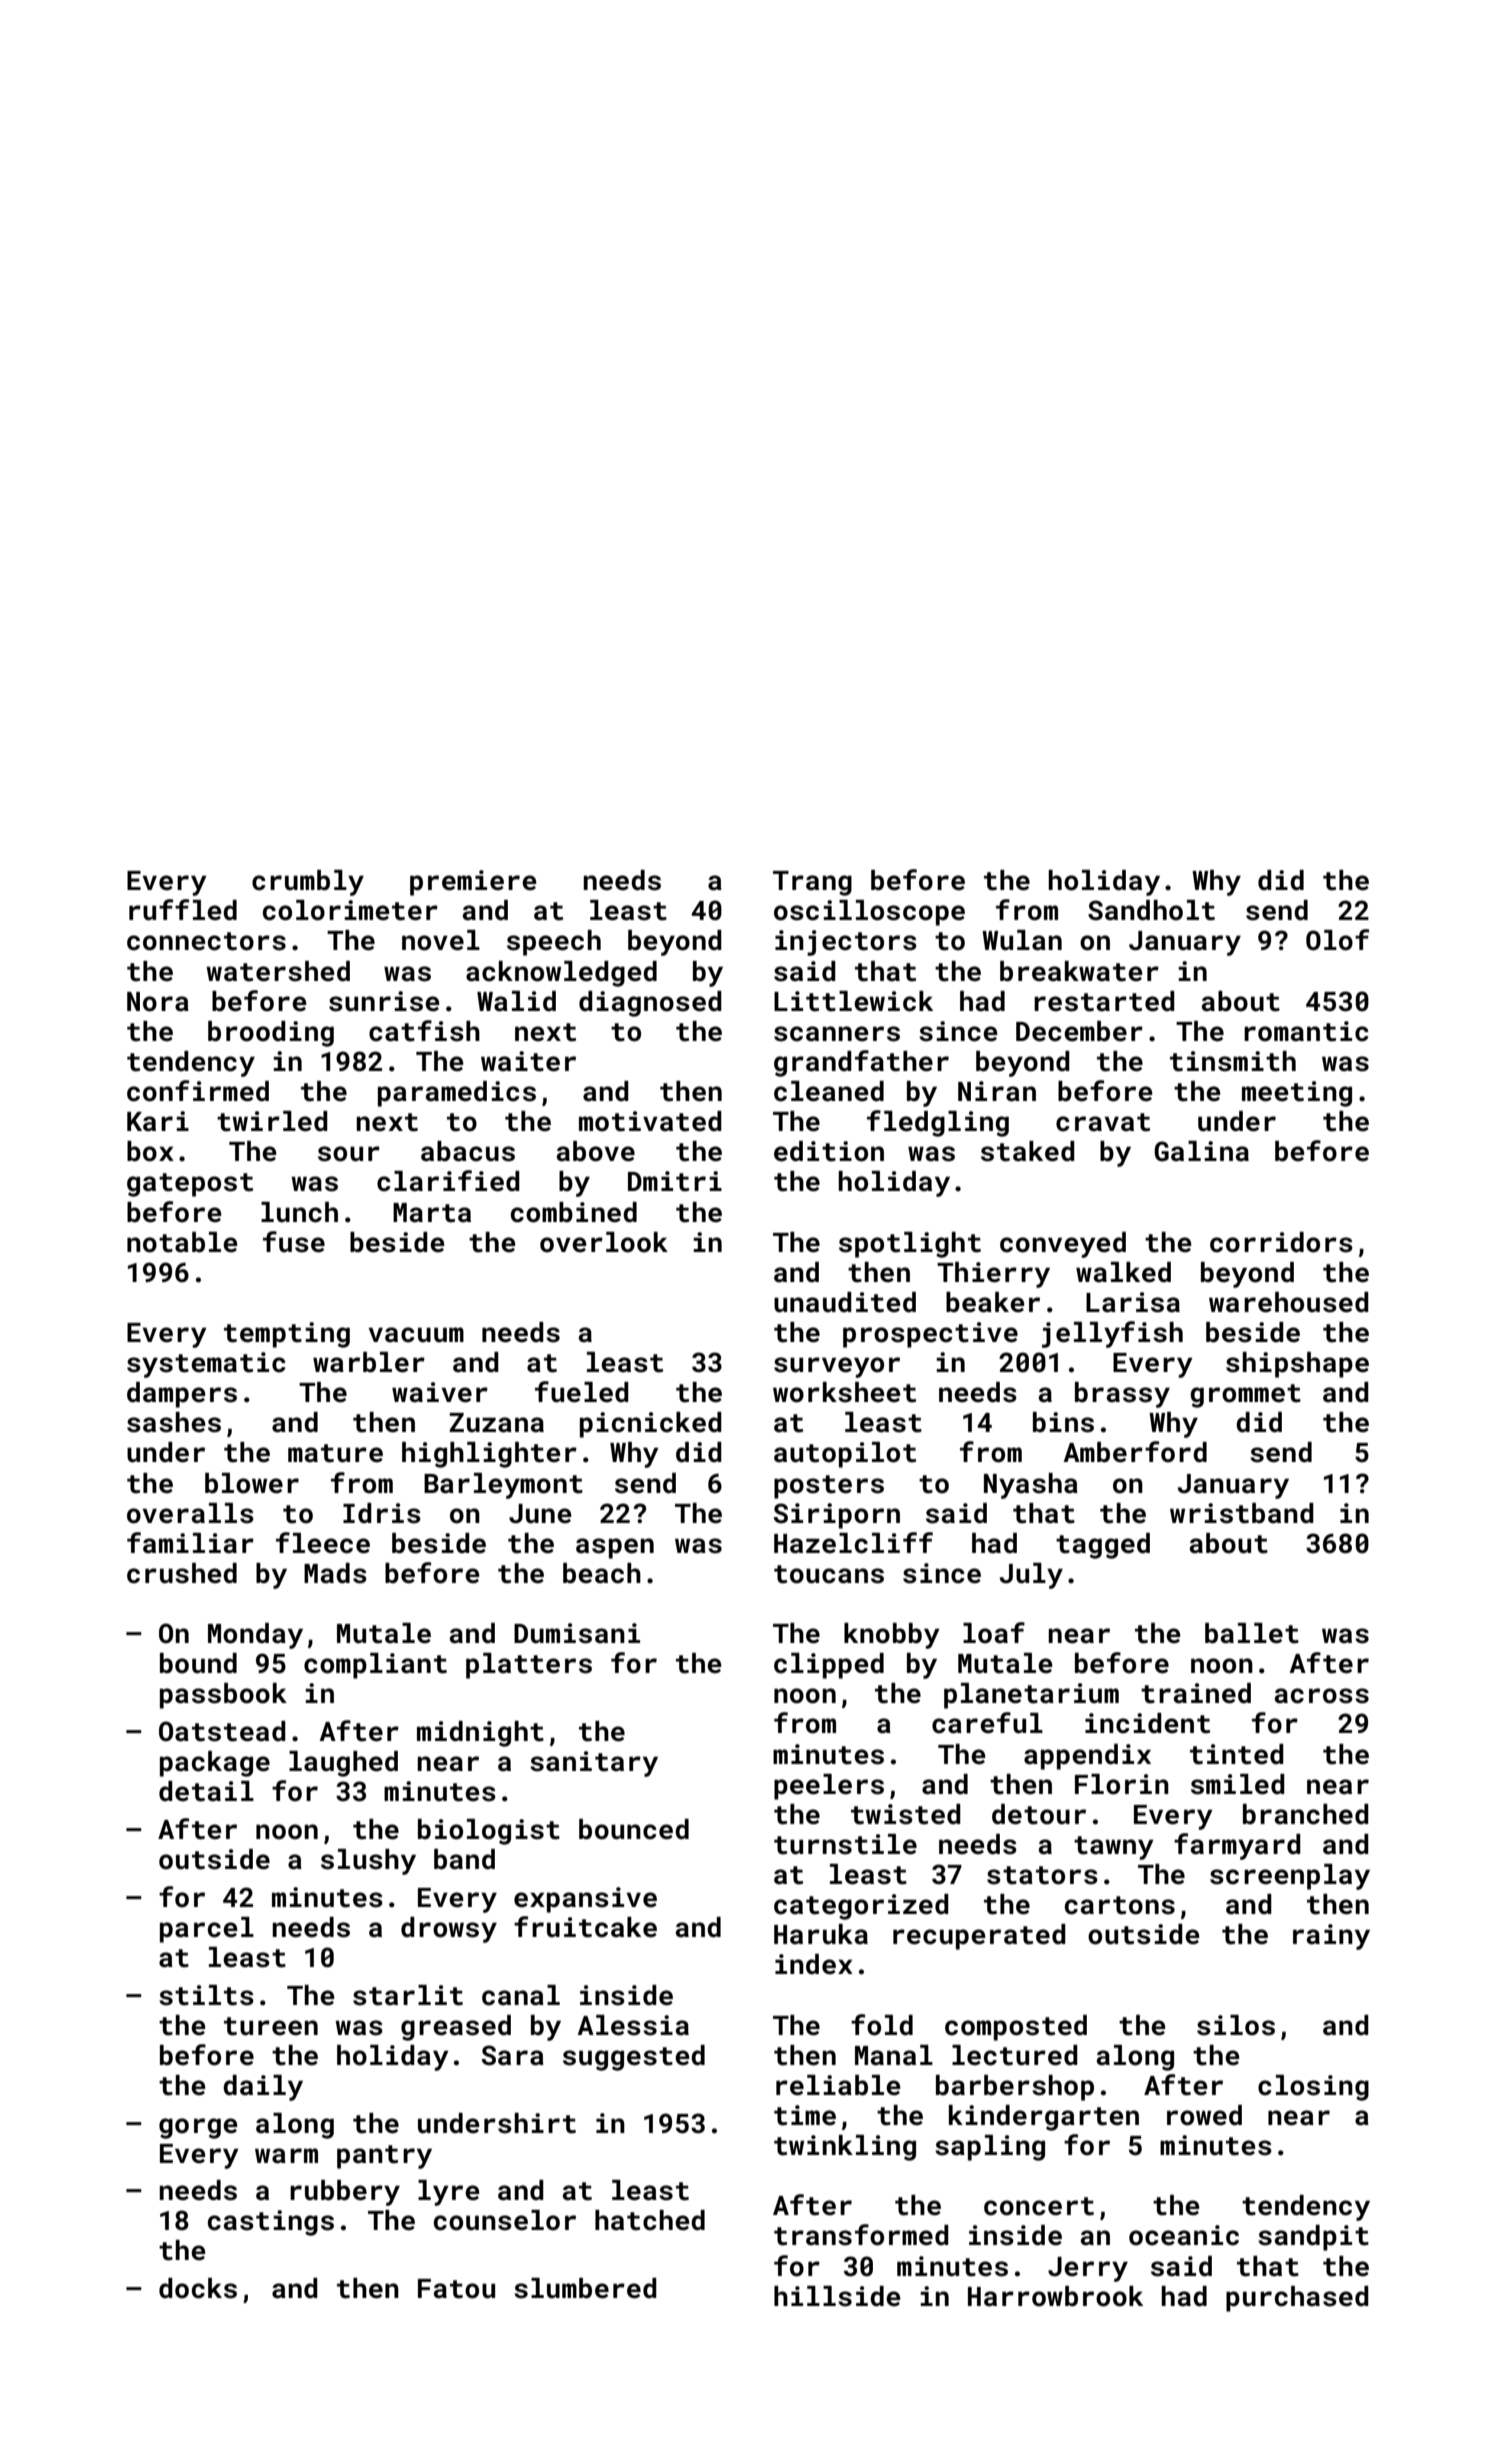  I want to click on premiere, so click(473, 883).
